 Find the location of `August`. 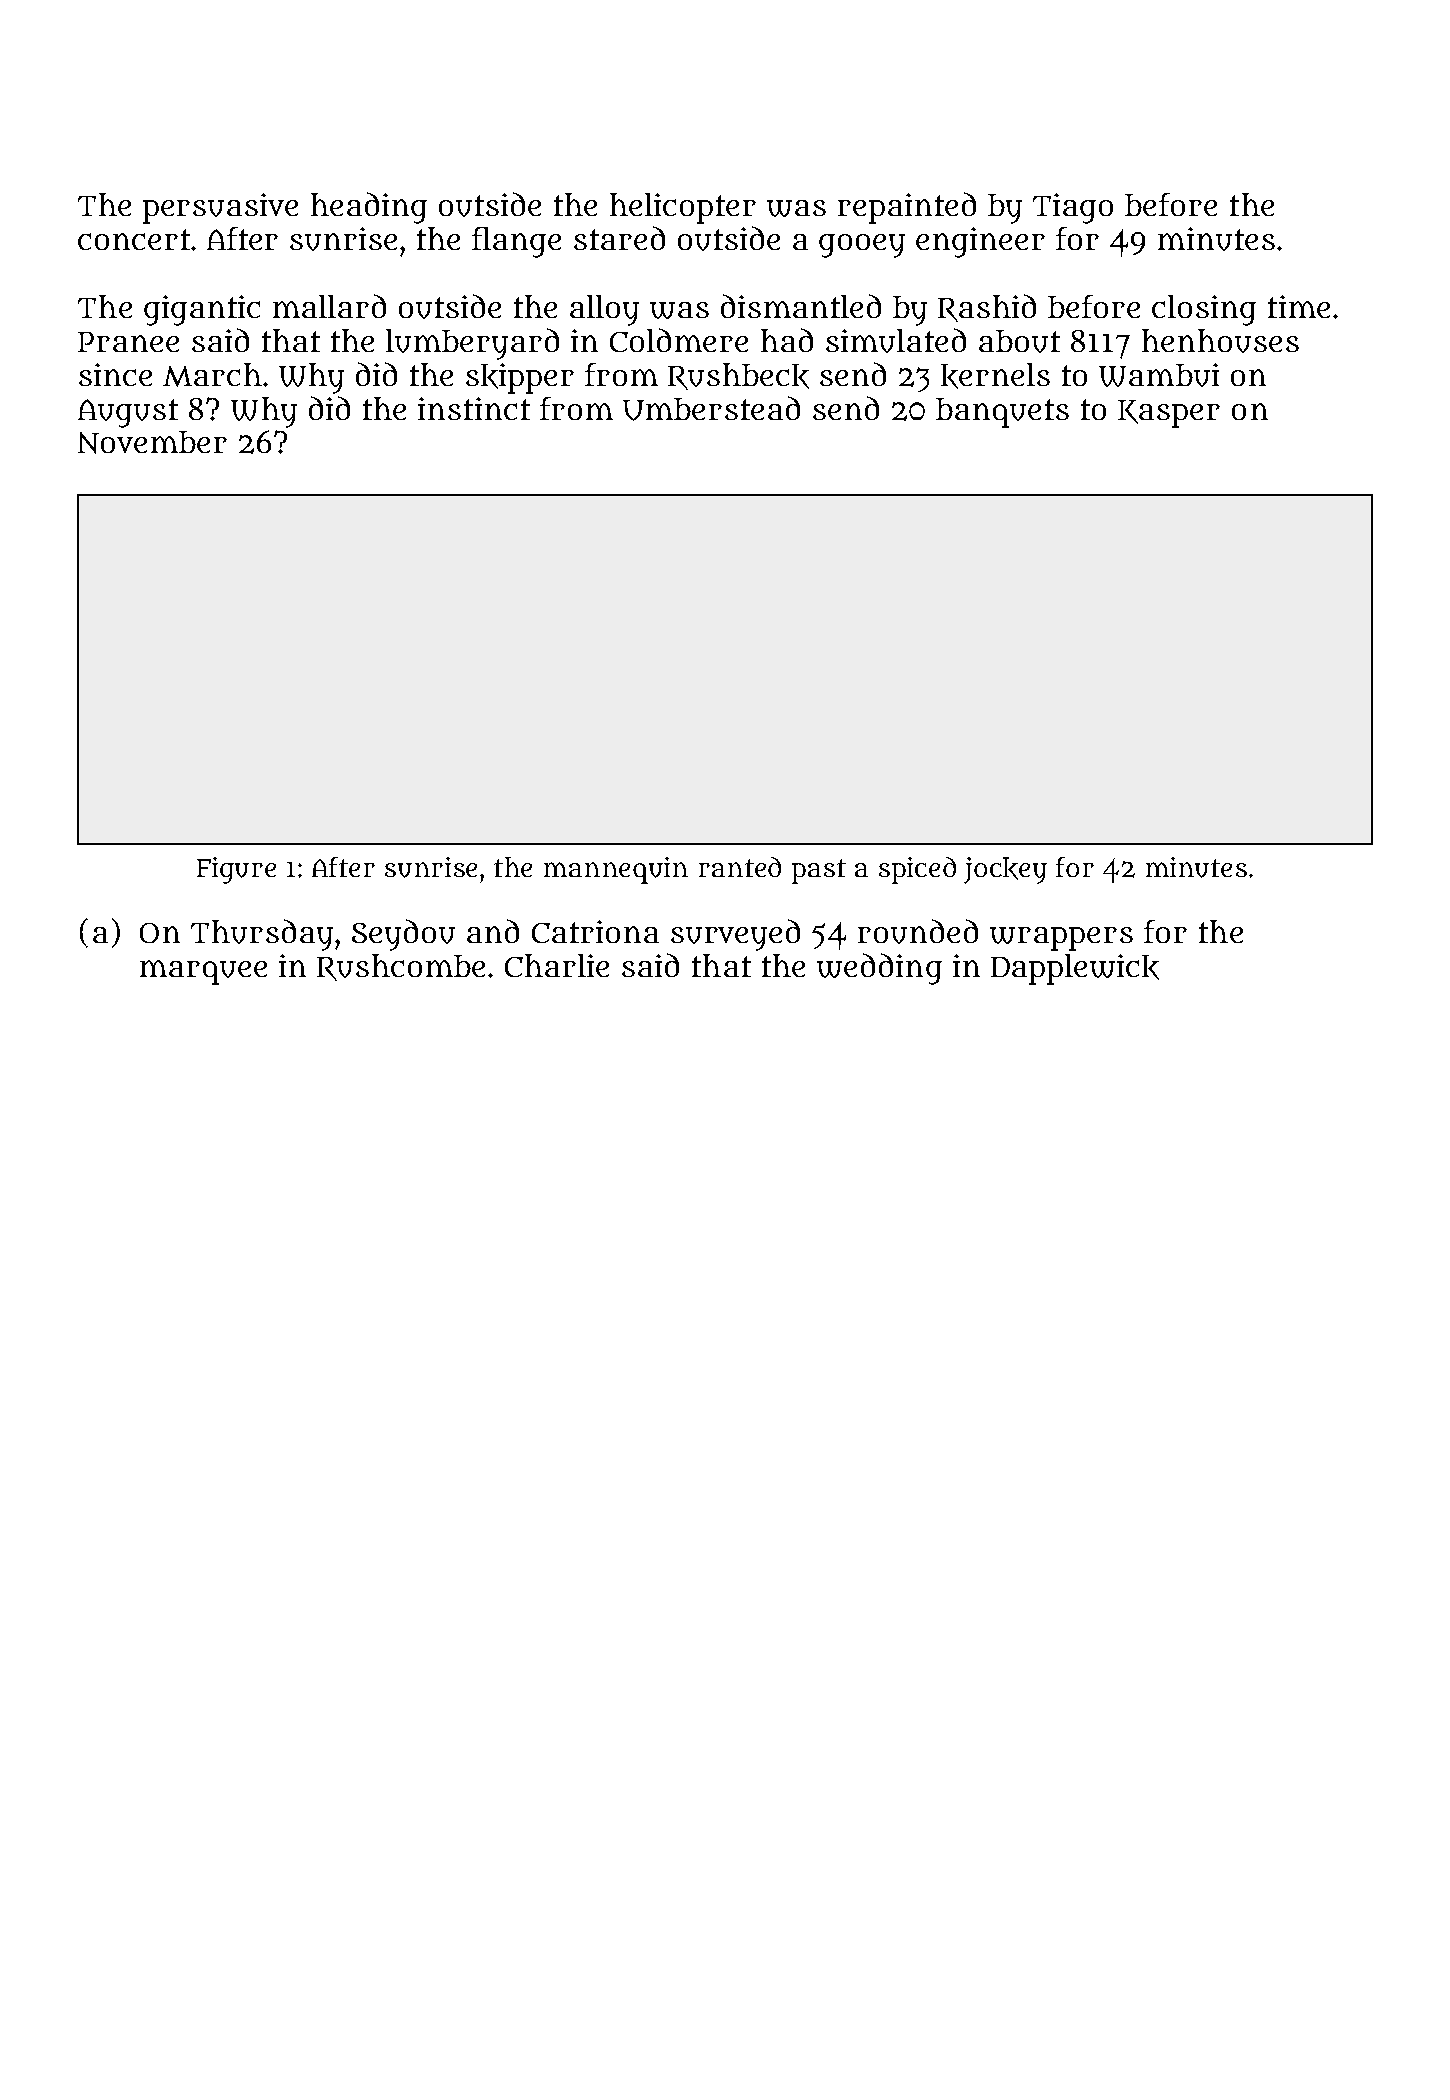

August is located at coordinates (128, 413).
